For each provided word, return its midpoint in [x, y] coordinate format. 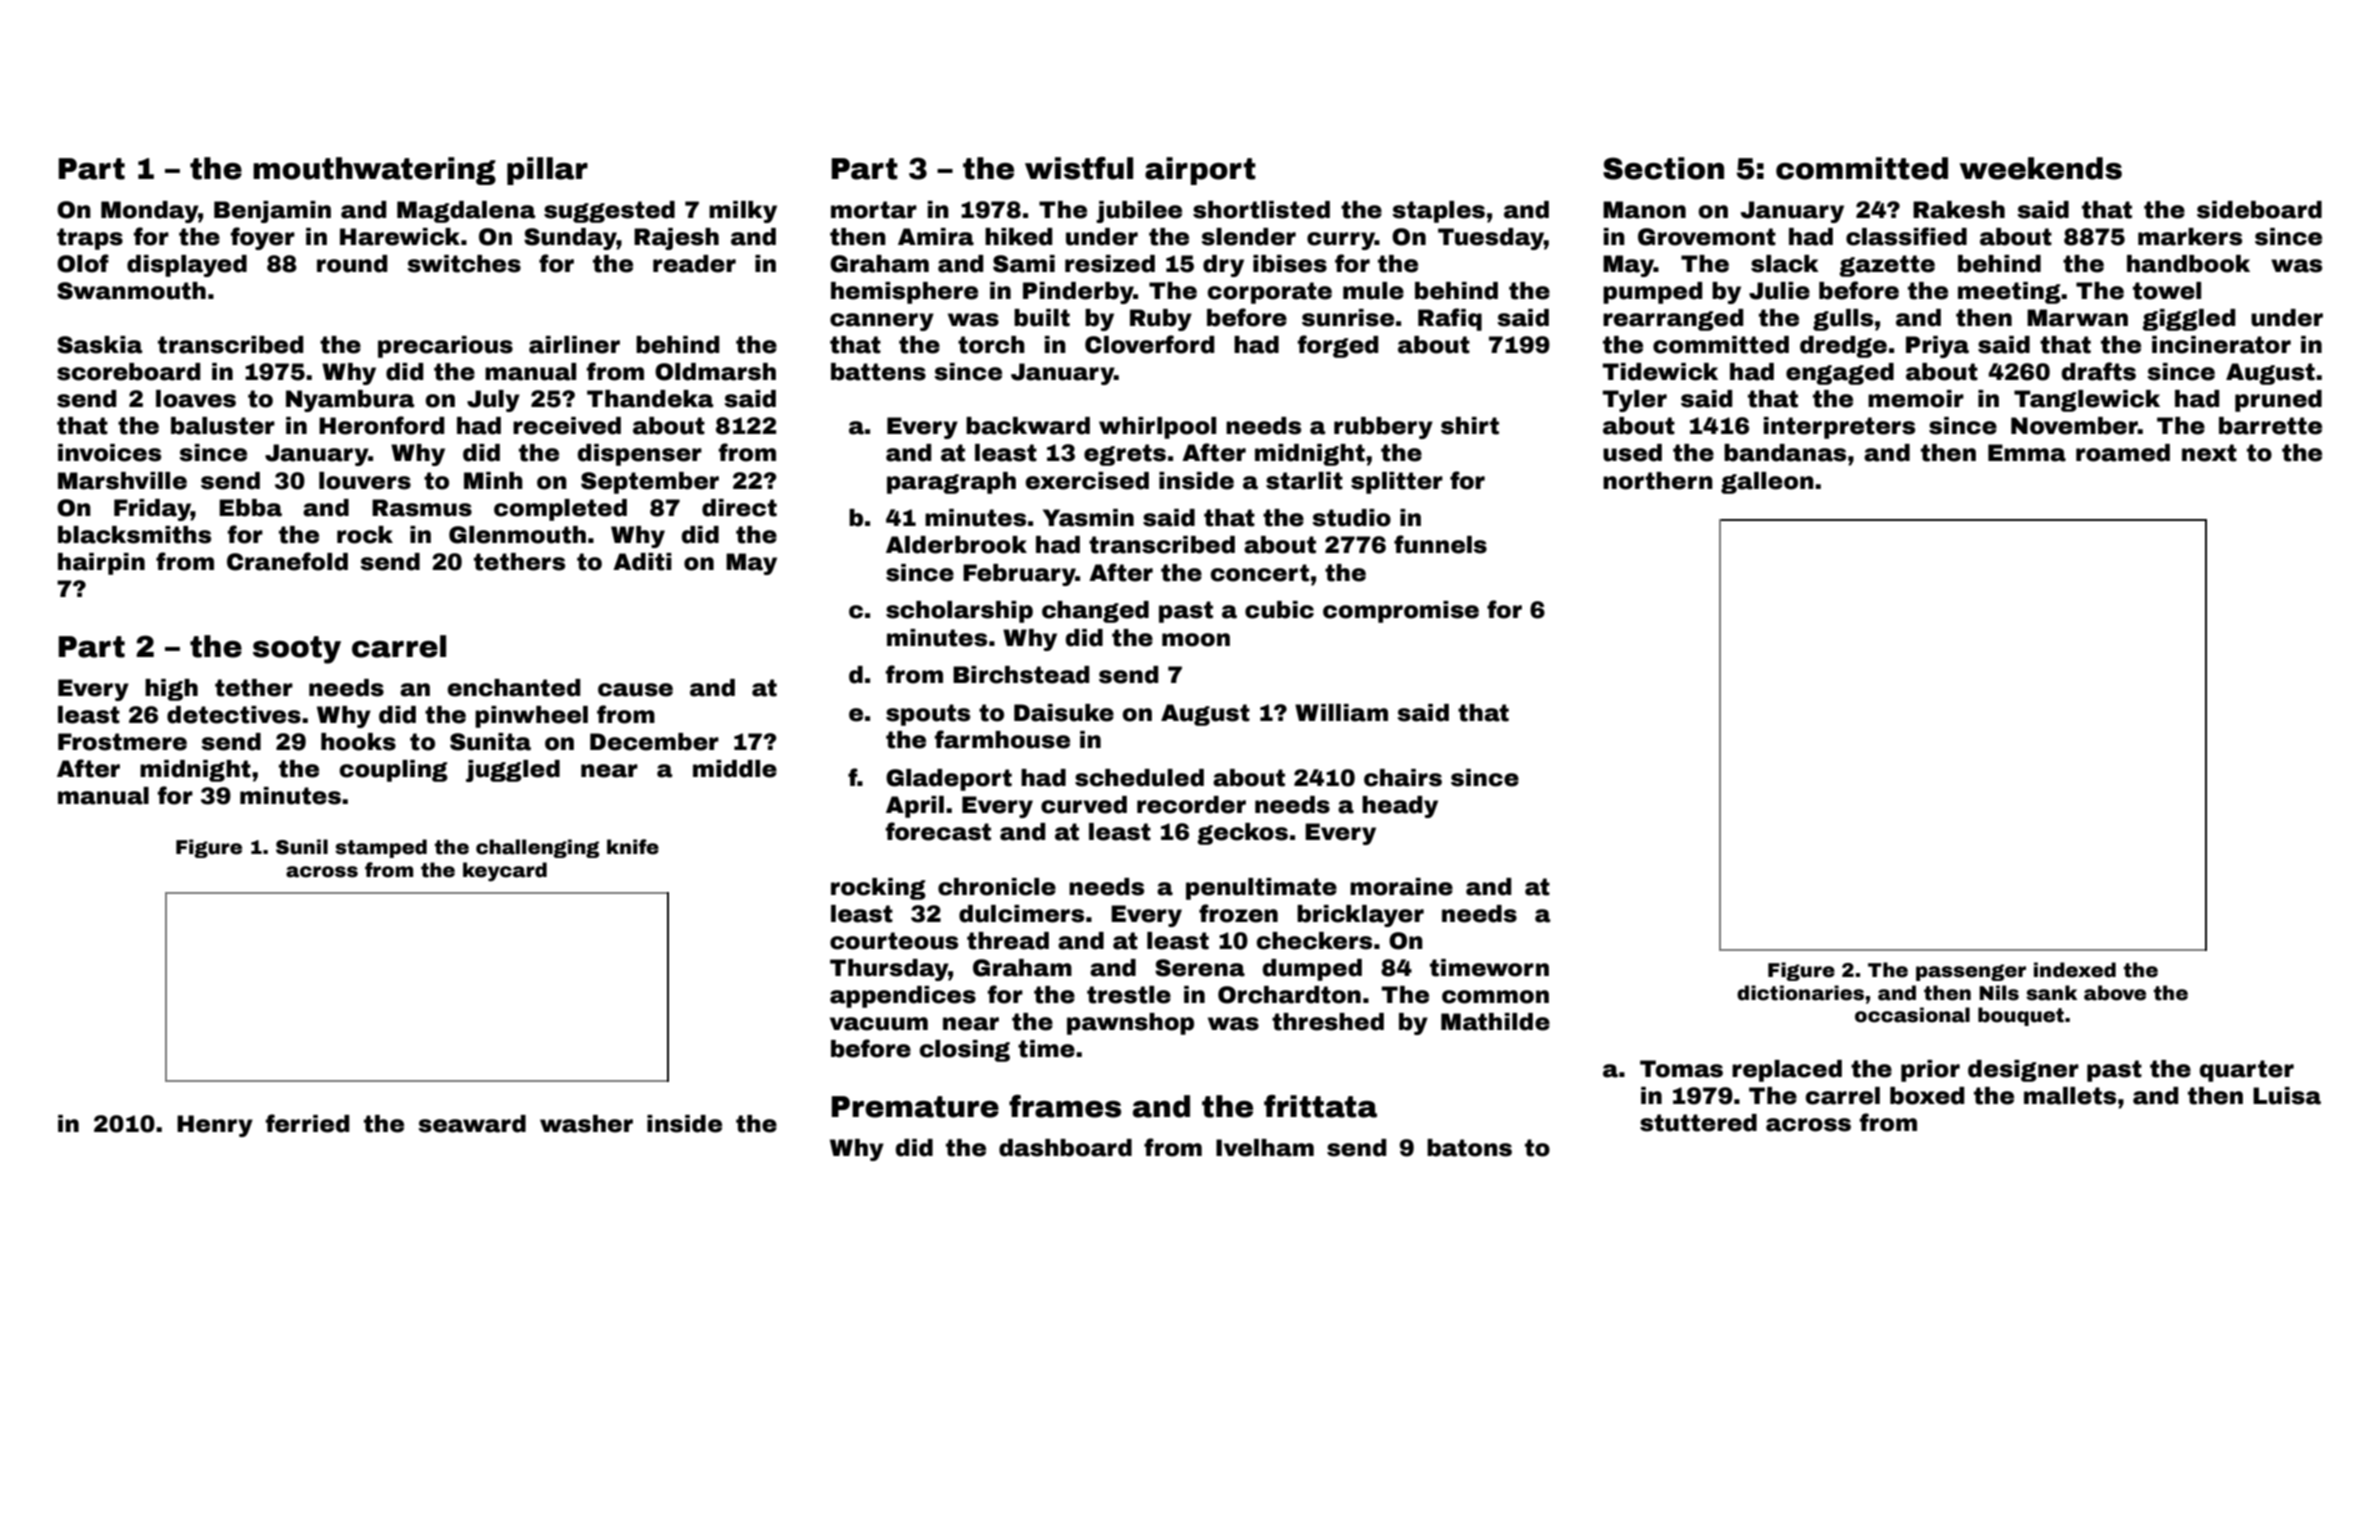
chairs [1403, 778]
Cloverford [1149, 344]
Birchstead [1021, 675]
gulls [1843, 320]
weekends [2041, 168]
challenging [537, 848]
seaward [472, 1124]
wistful [1079, 168]
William [1341, 713]
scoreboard [128, 372]
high [171, 690]
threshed [1328, 1022]
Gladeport [949, 780]
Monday [149, 212]
